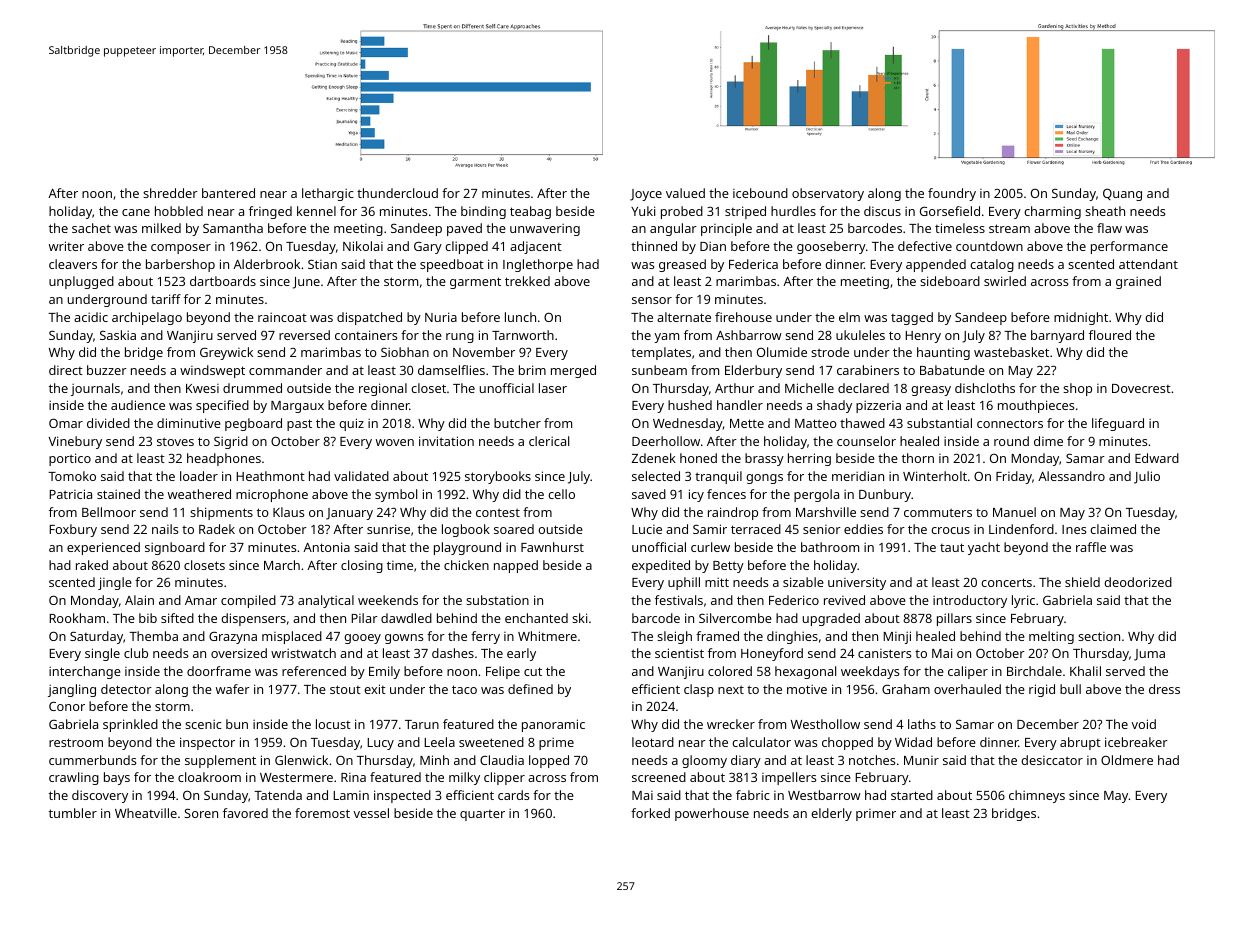  I want to click on merged, so click(573, 371).
